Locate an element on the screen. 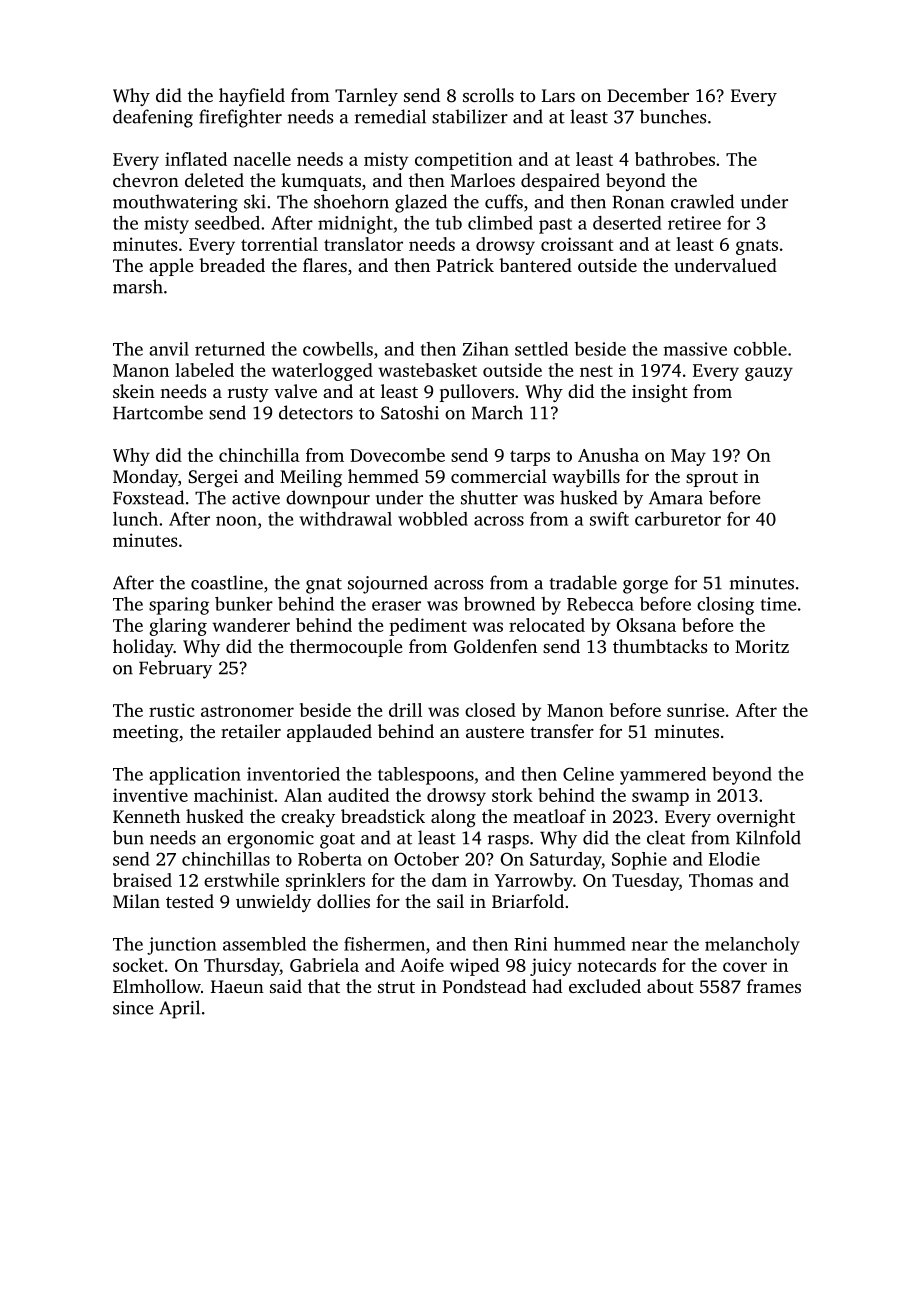  tested is located at coordinates (190, 901).
